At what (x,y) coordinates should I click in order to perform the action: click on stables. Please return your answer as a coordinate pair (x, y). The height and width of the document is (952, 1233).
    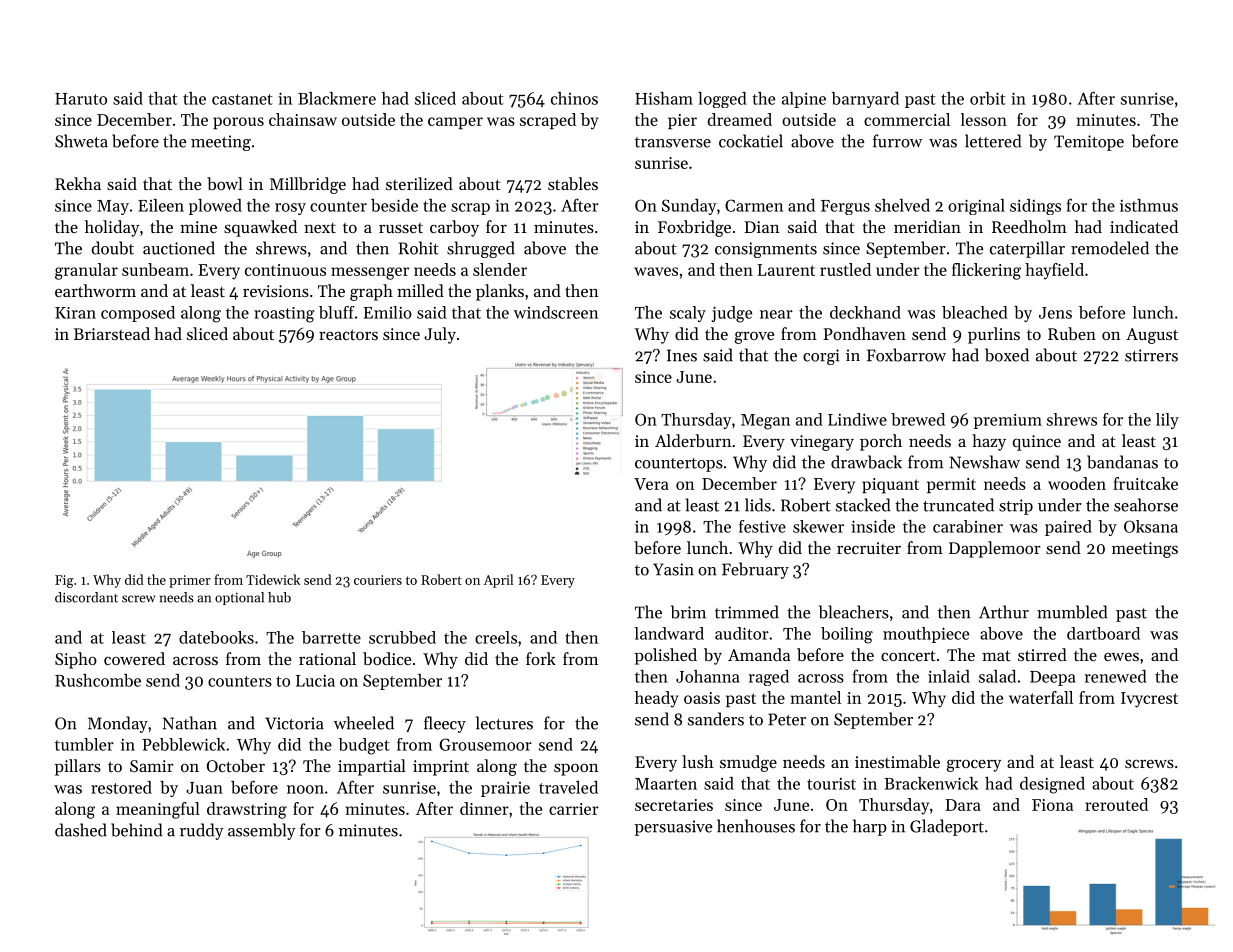
    Looking at the image, I should click on (573, 183).
